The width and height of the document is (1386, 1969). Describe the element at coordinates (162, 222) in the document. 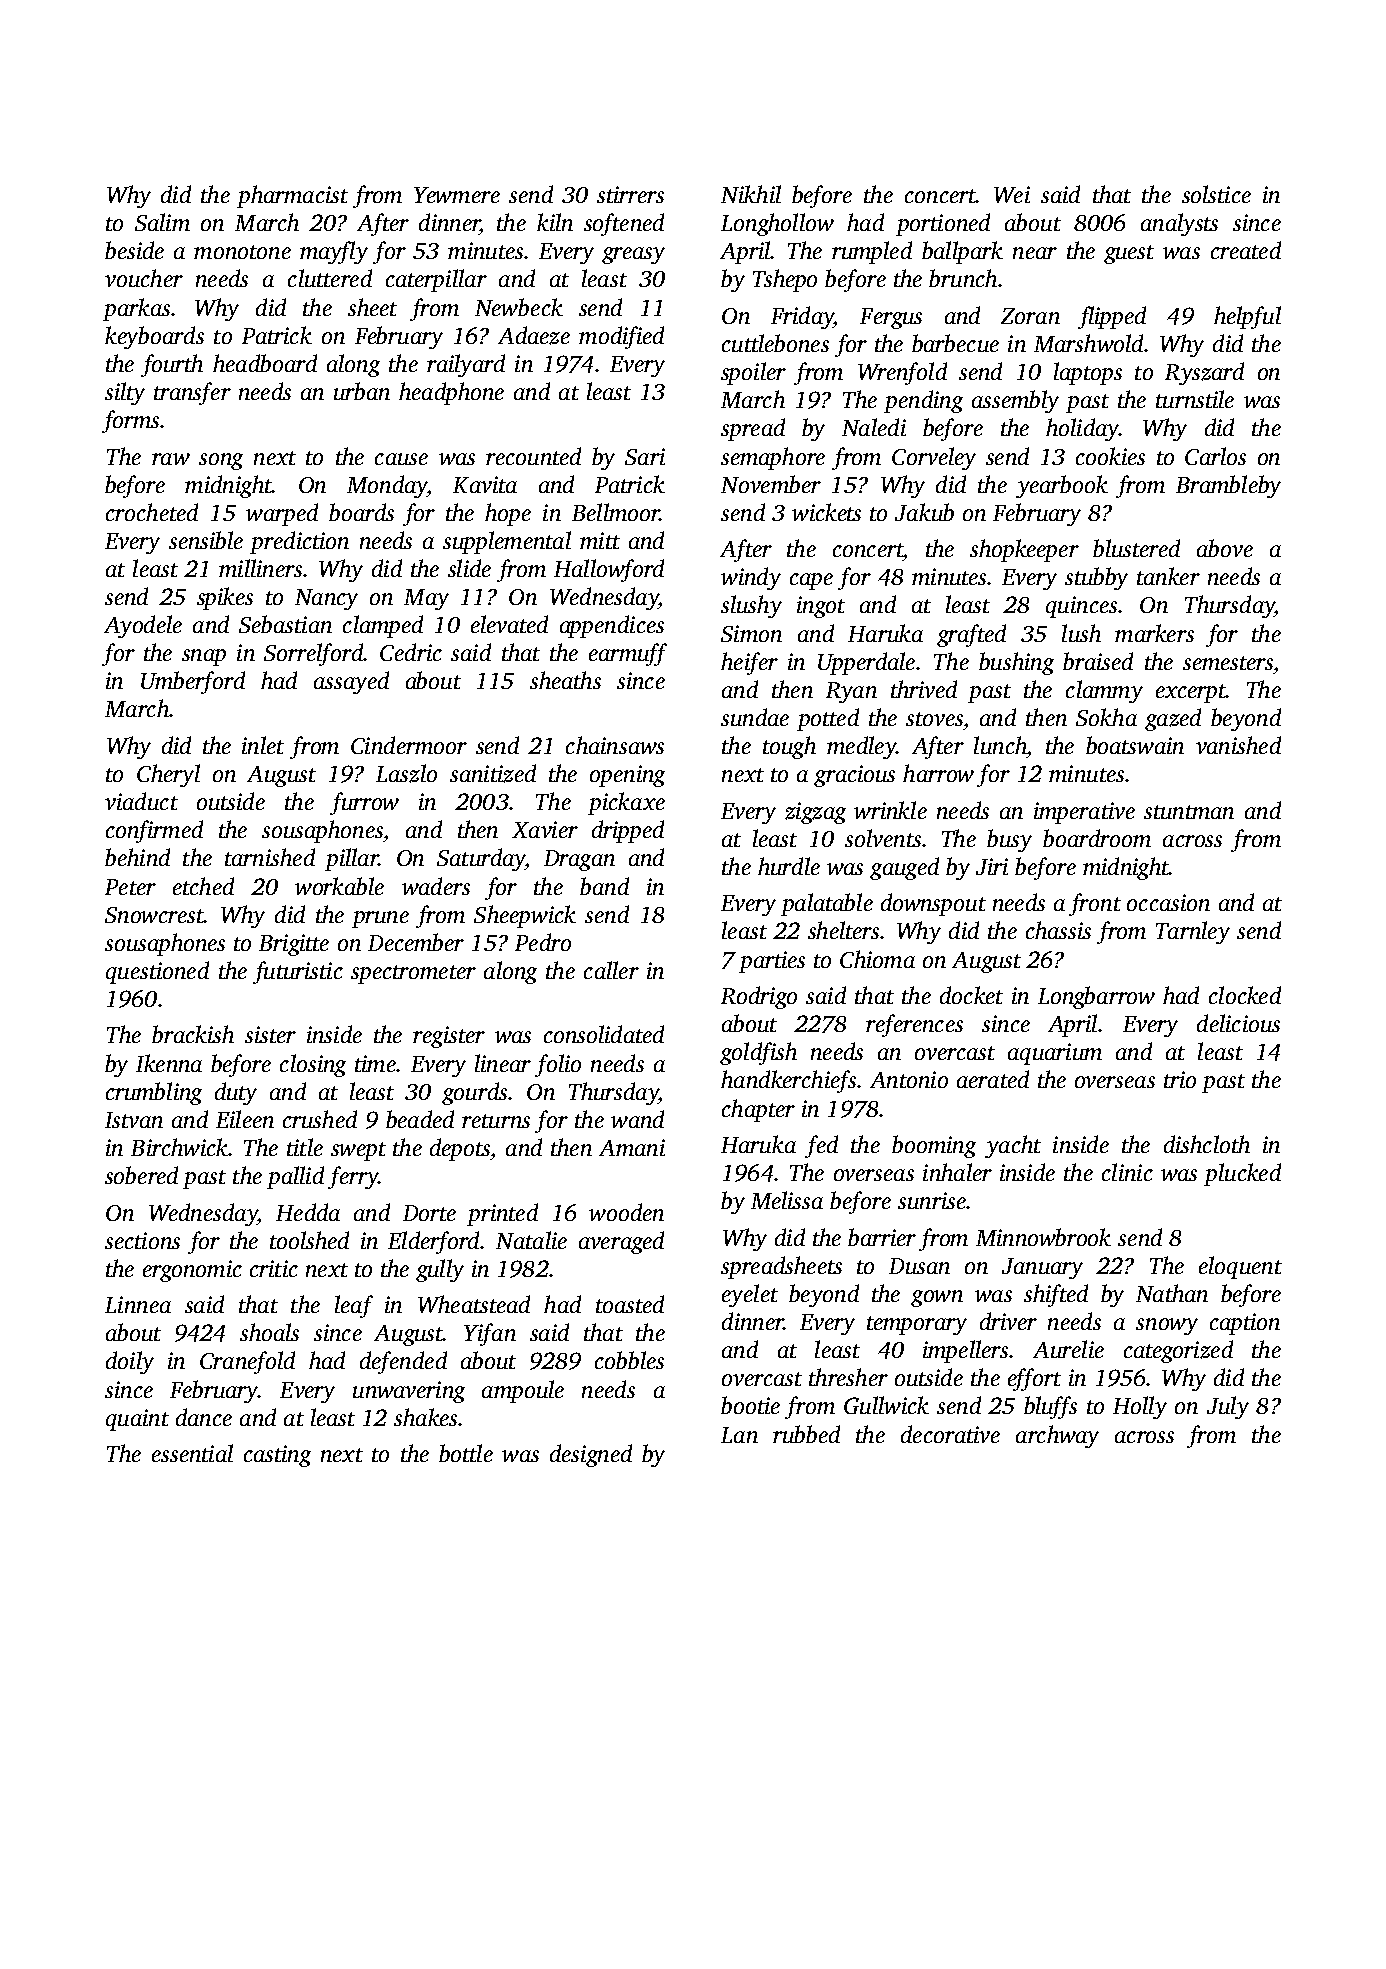

I see `Salim` at that location.
